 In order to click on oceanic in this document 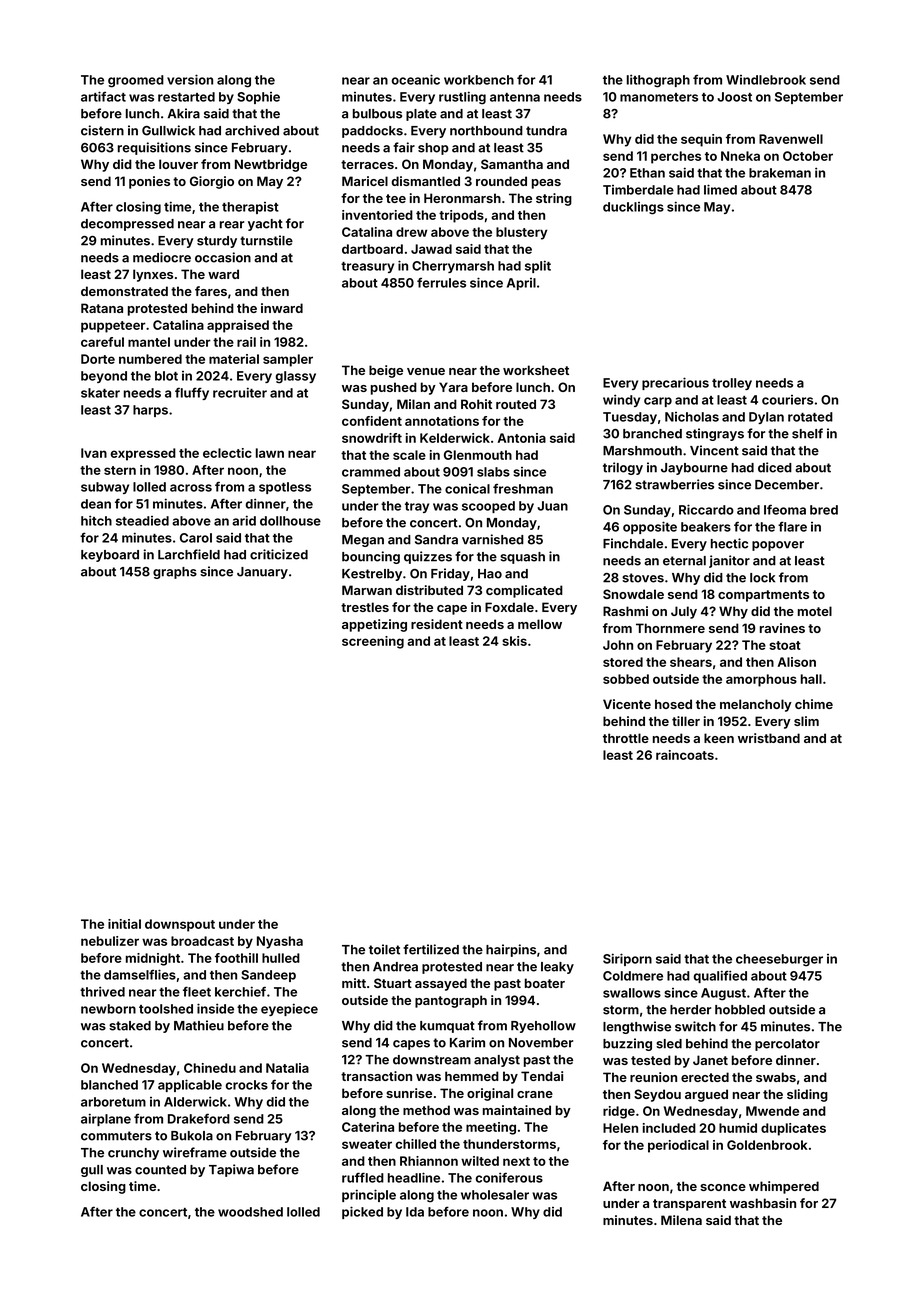, I will do `click(416, 79)`.
